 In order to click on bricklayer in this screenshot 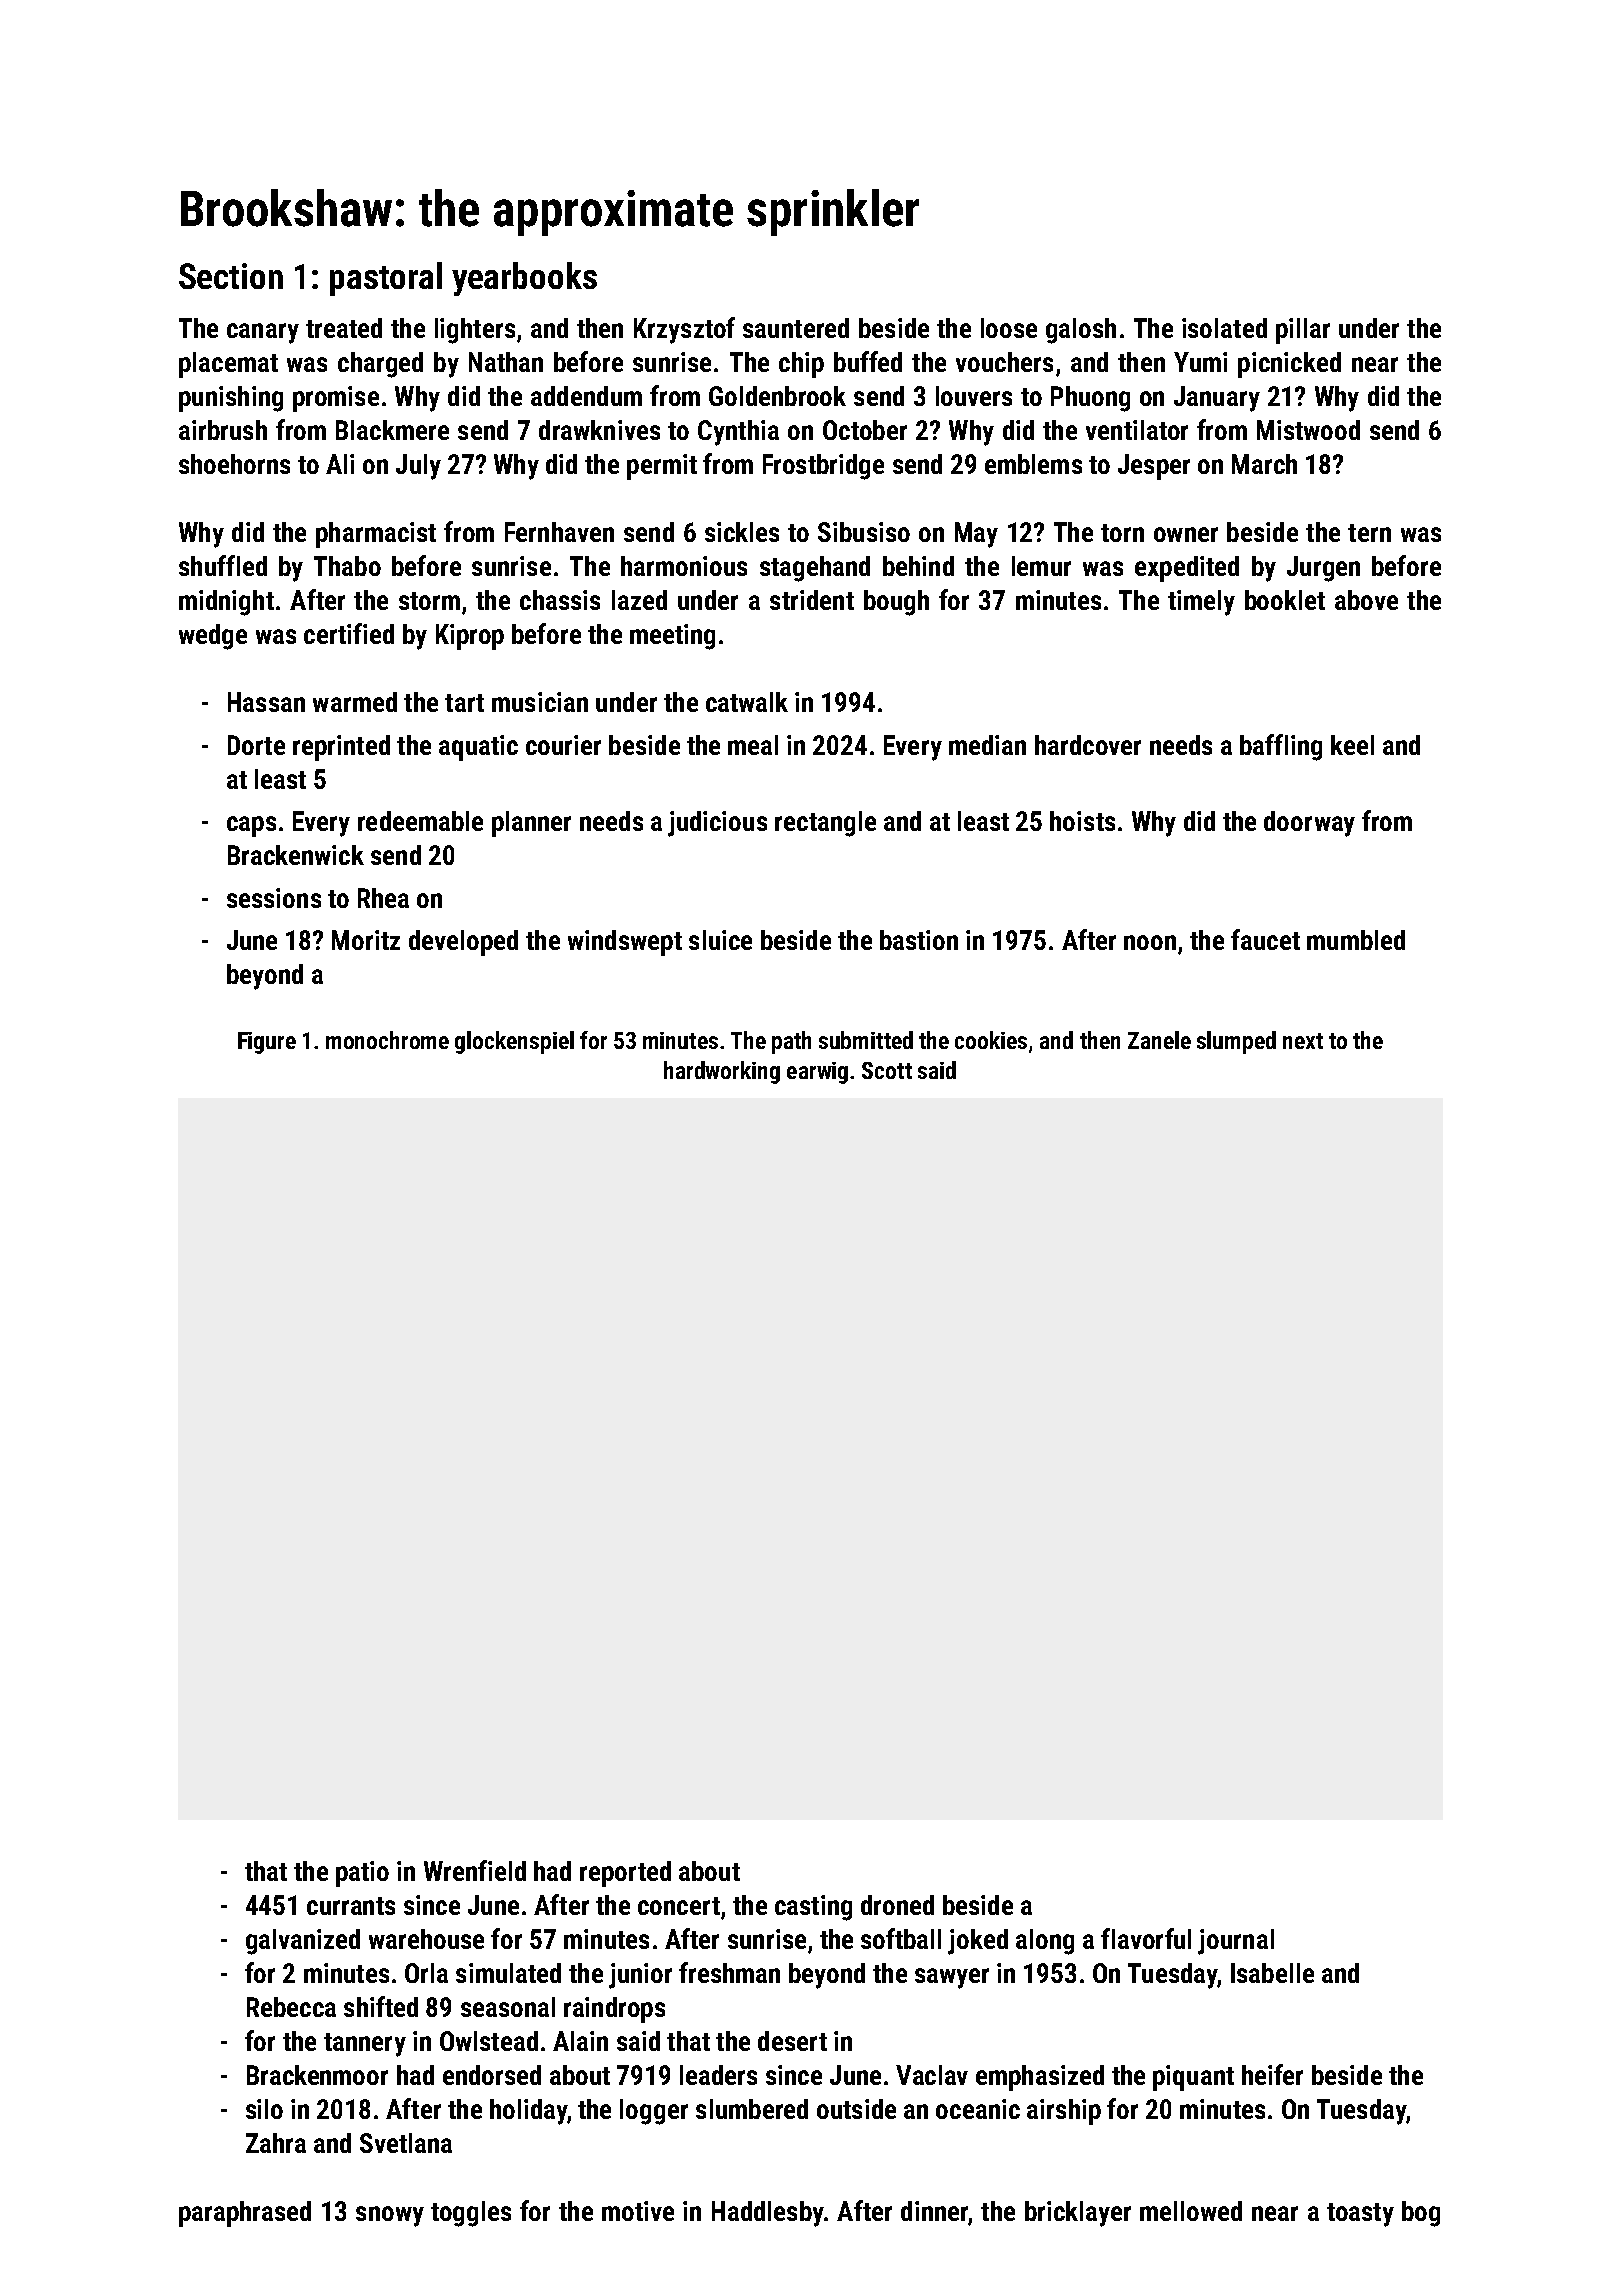, I will do `click(1078, 2214)`.
